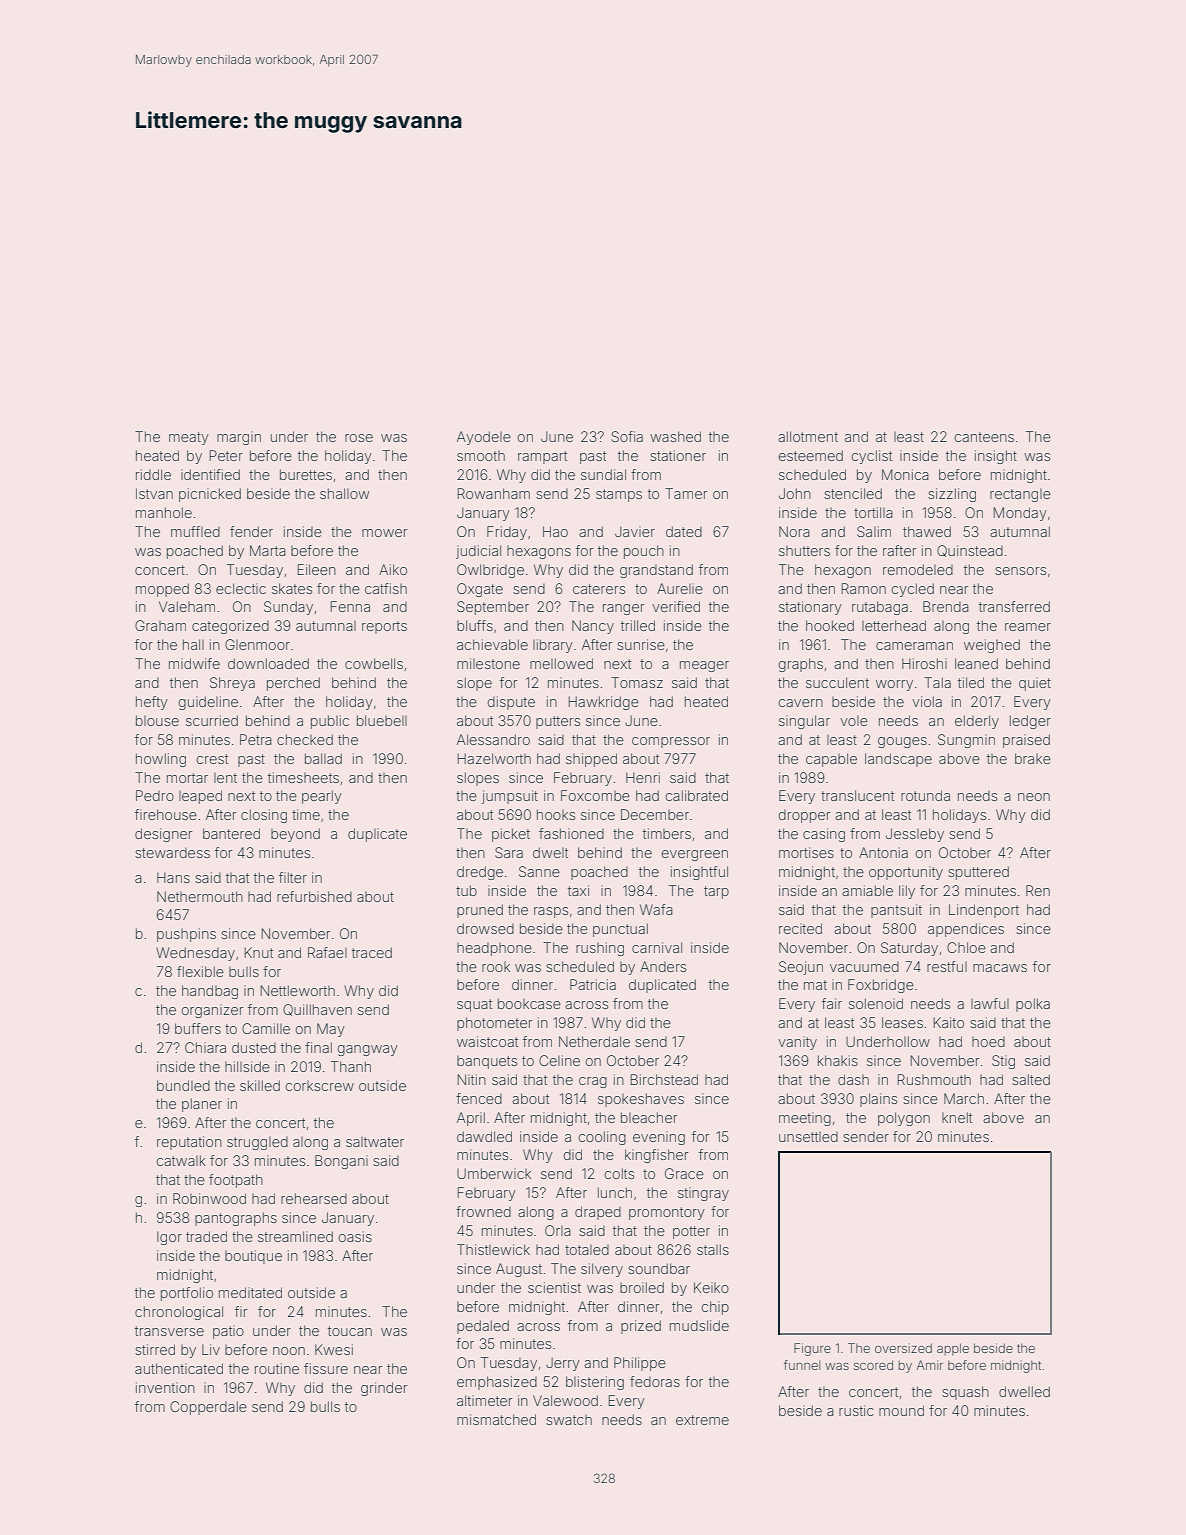  Describe the element at coordinates (934, 1079) in the page. I see `Rushmouth` at that location.
